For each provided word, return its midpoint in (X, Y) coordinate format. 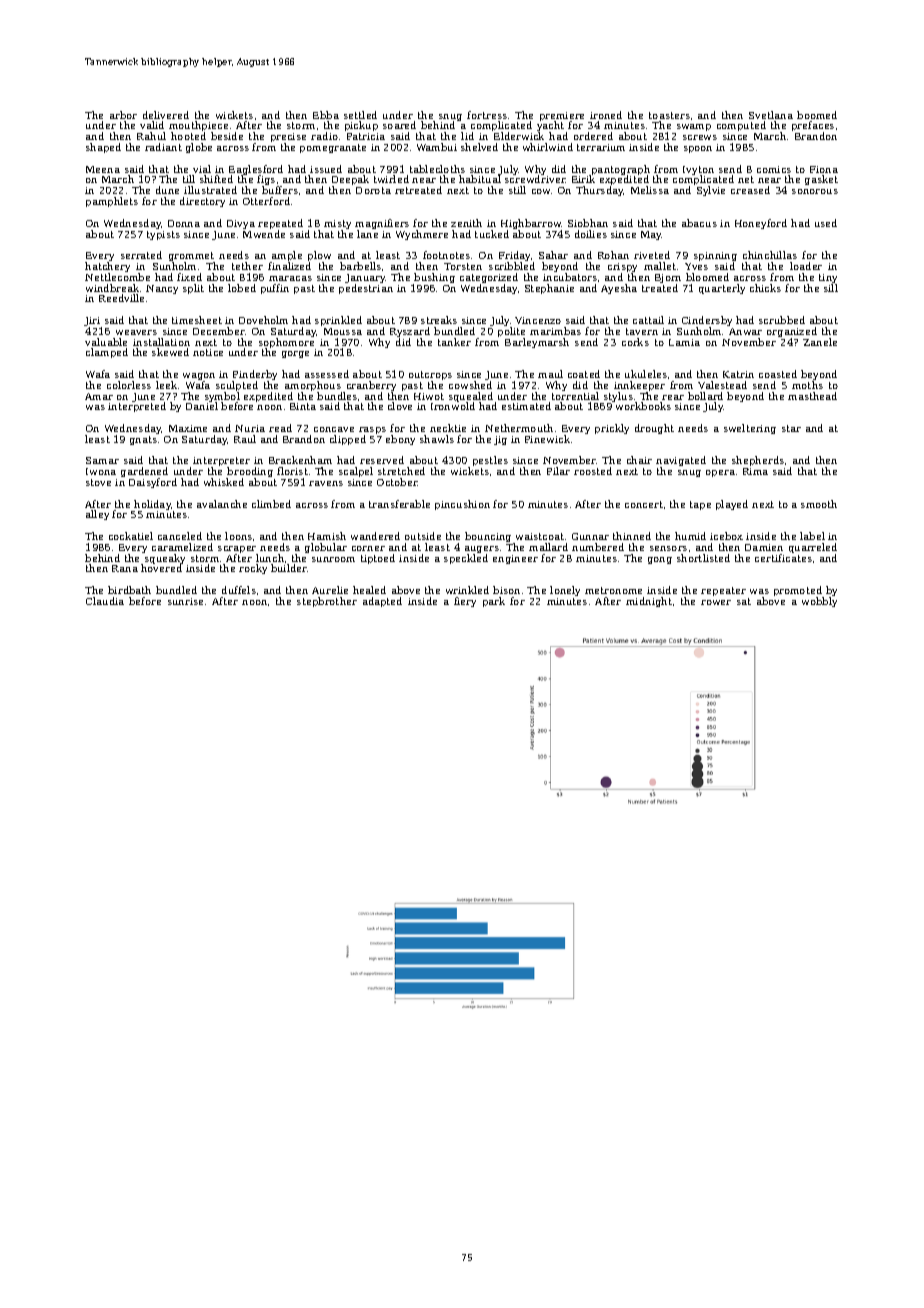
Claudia (105, 601)
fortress (487, 115)
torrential (575, 396)
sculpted (237, 386)
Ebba (326, 115)
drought (654, 429)
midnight (649, 602)
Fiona (824, 169)
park (494, 602)
